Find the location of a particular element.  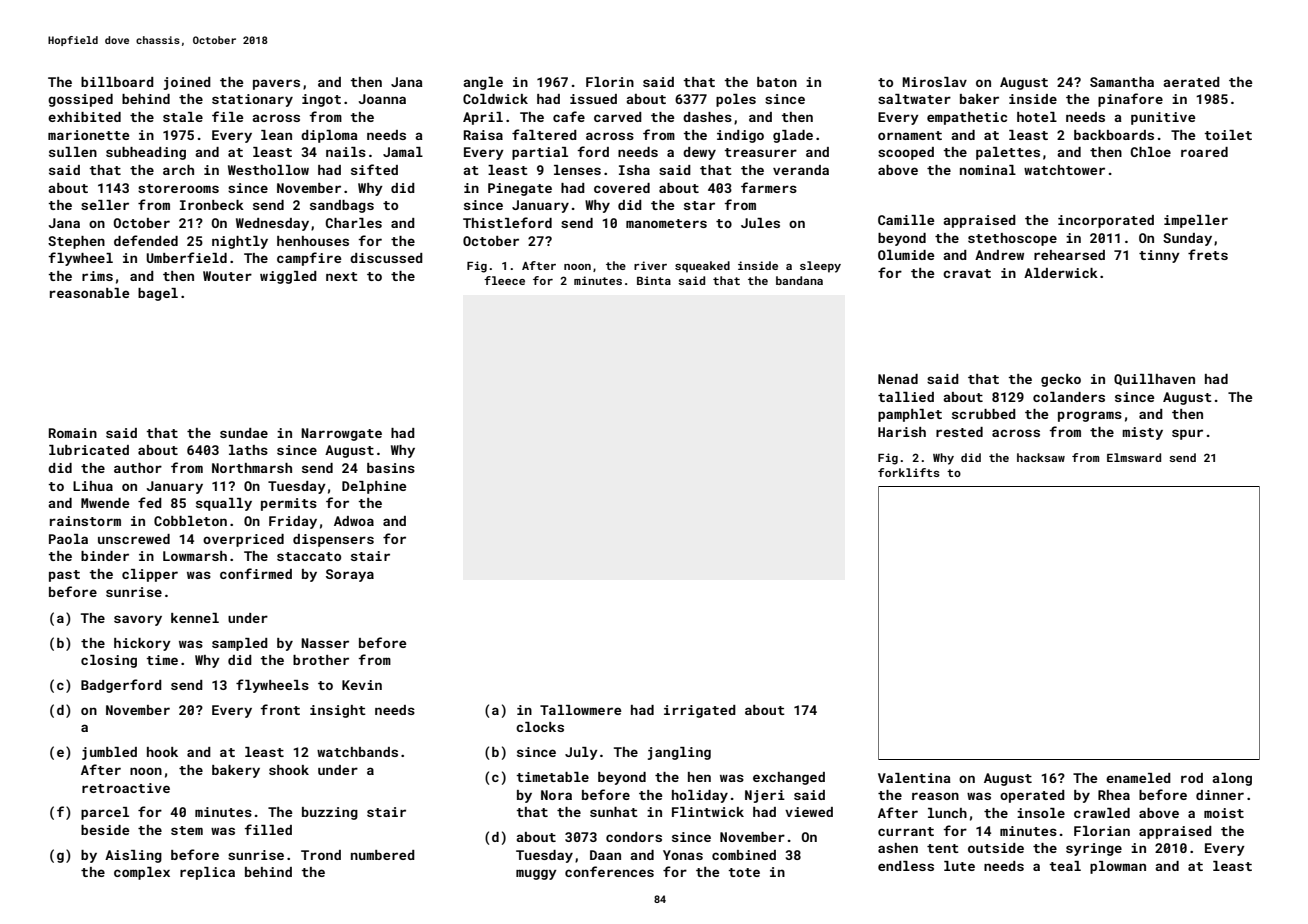

tallied is located at coordinates (906, 397).
